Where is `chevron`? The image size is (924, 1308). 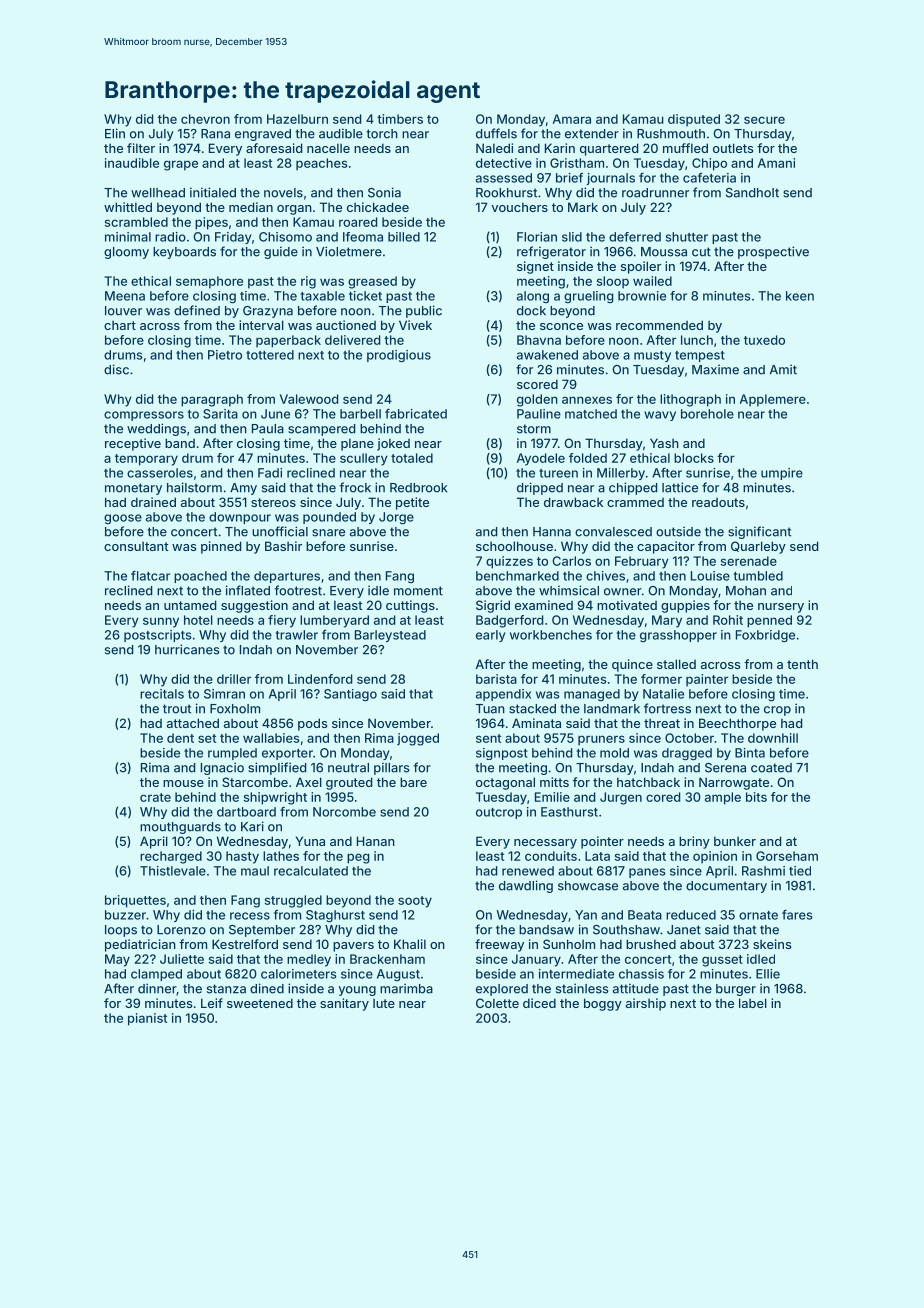
chevron is located at coordinates (205, 119).
